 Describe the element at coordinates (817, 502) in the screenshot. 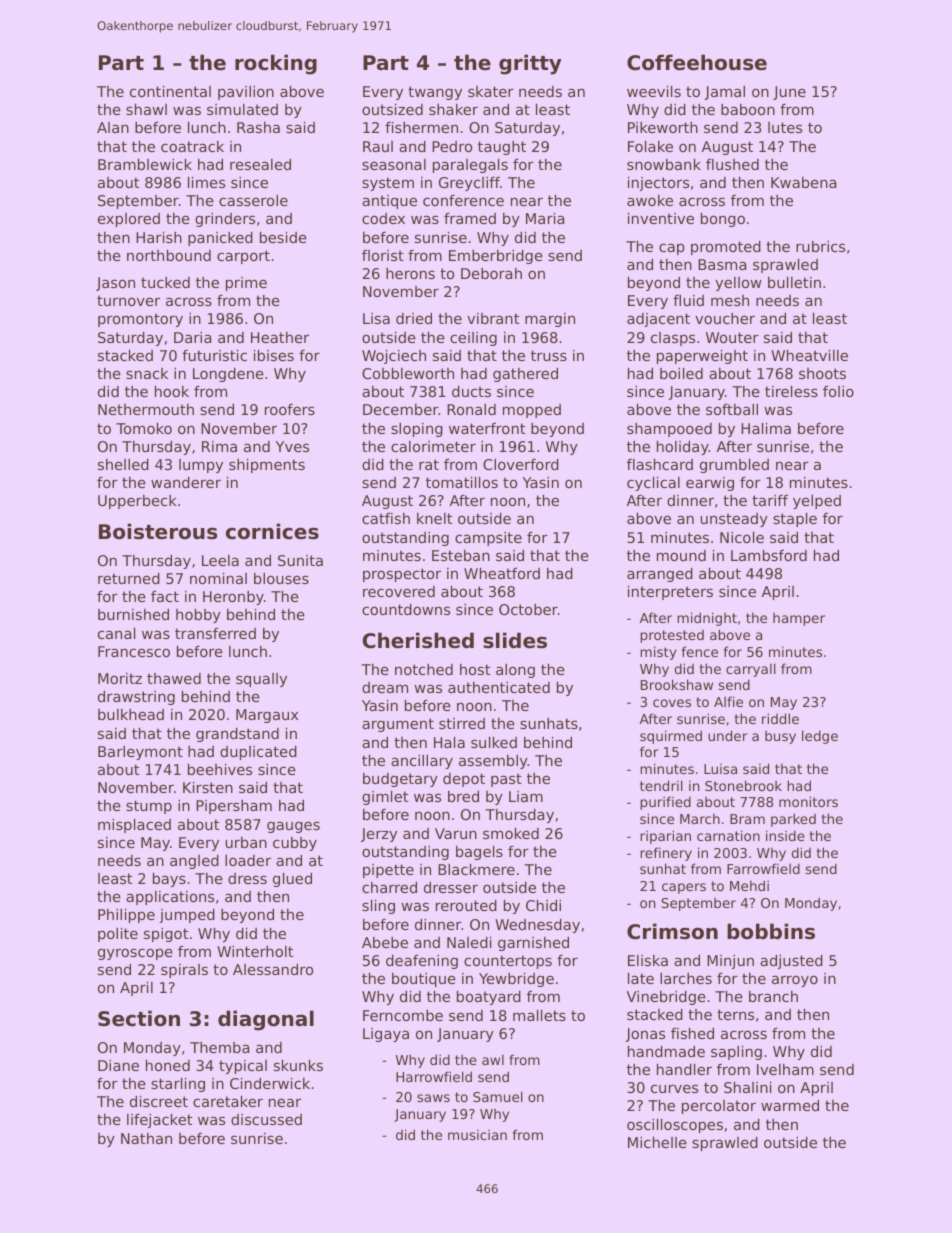

I see `yelped` at that location.
